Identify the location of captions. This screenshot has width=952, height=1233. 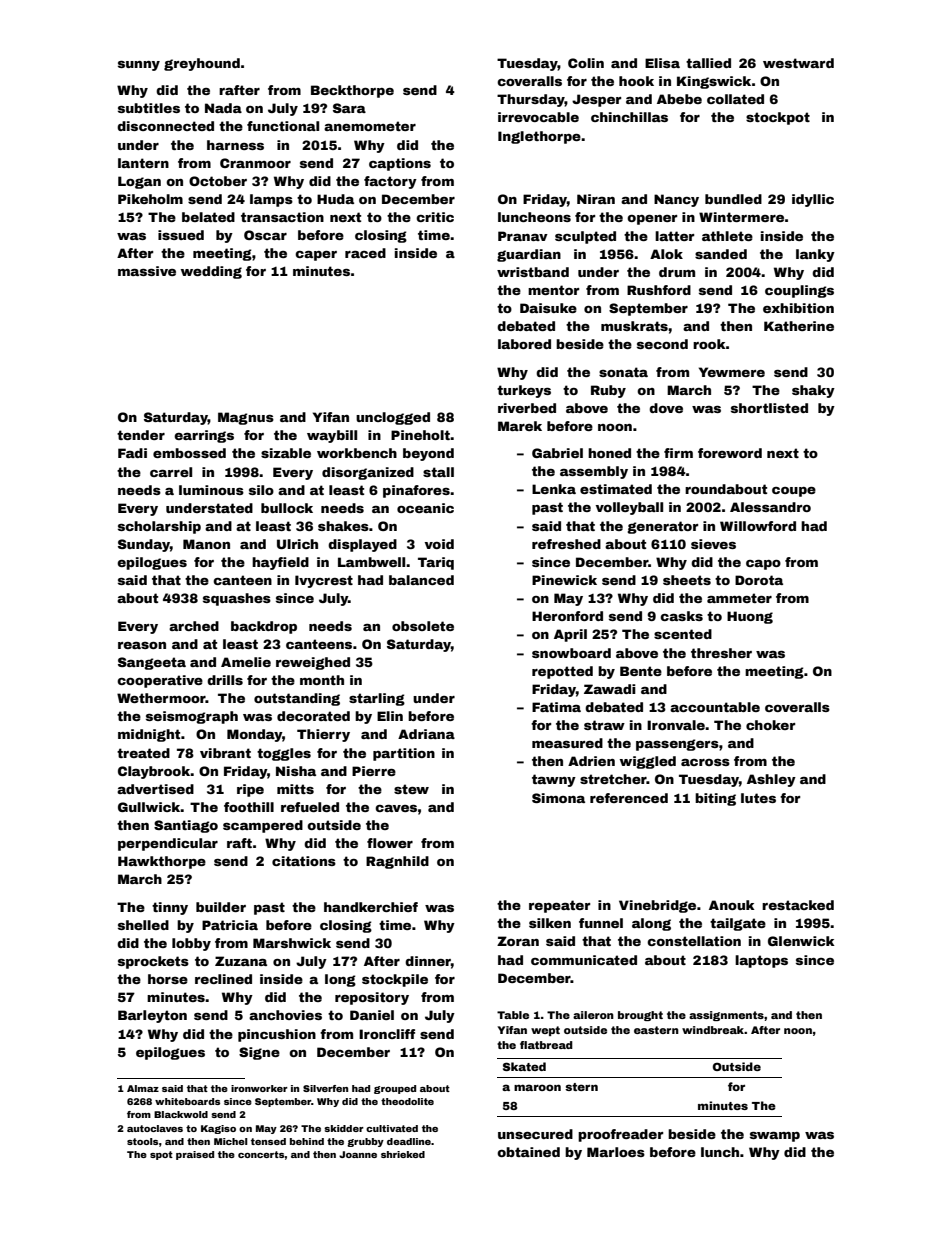
(400, 164).
